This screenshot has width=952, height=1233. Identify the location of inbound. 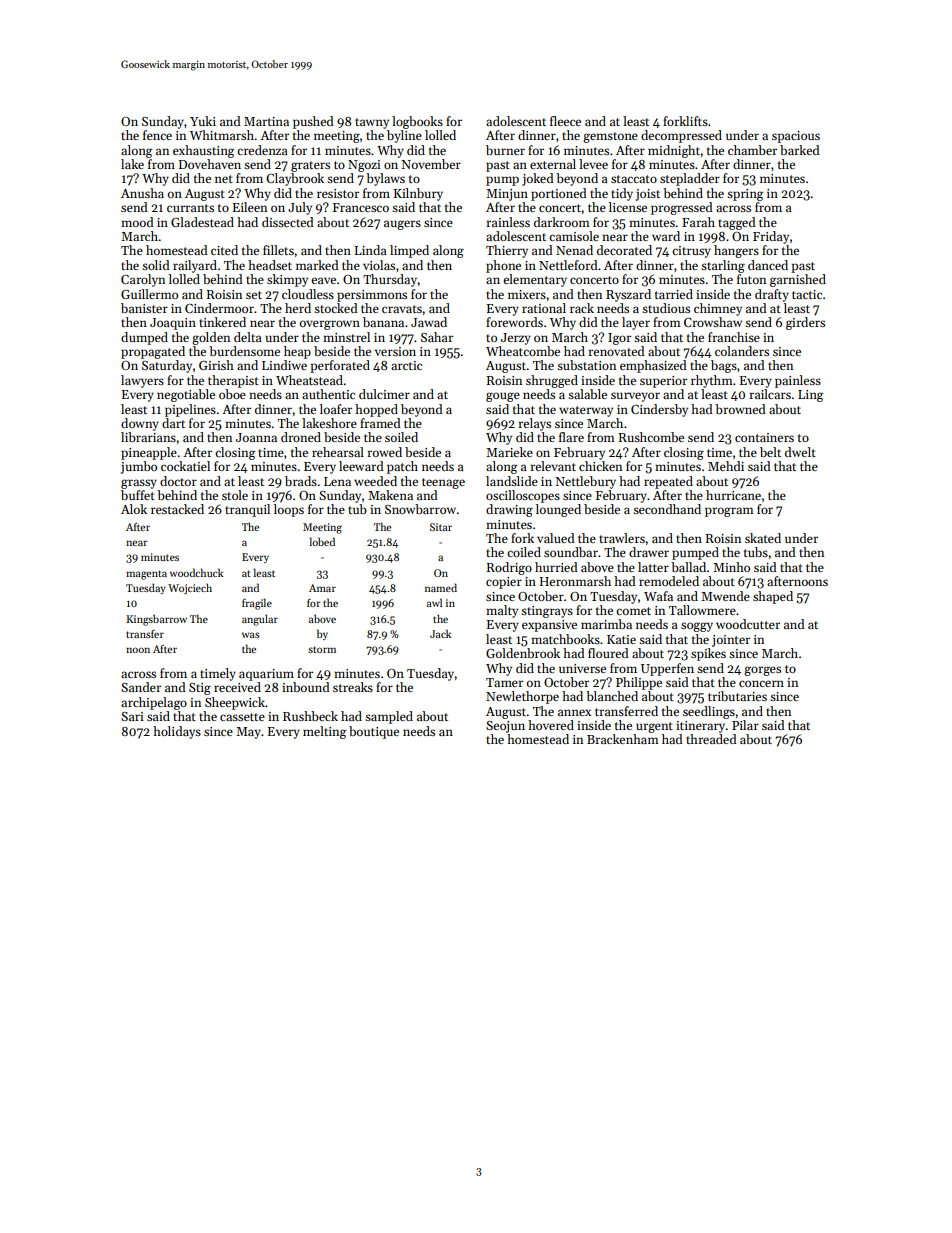
(306, 687).
